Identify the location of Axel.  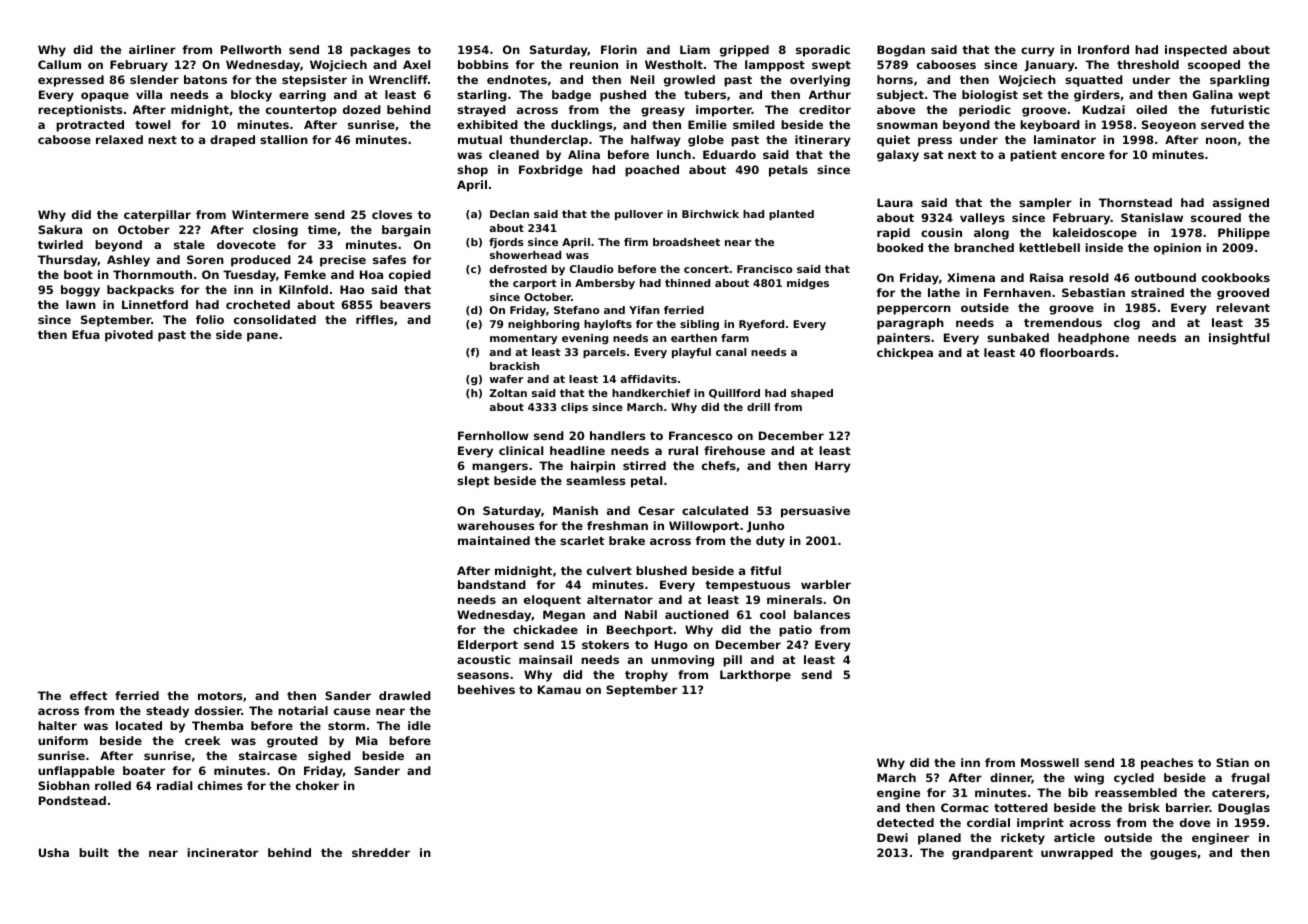
(416, 64).
